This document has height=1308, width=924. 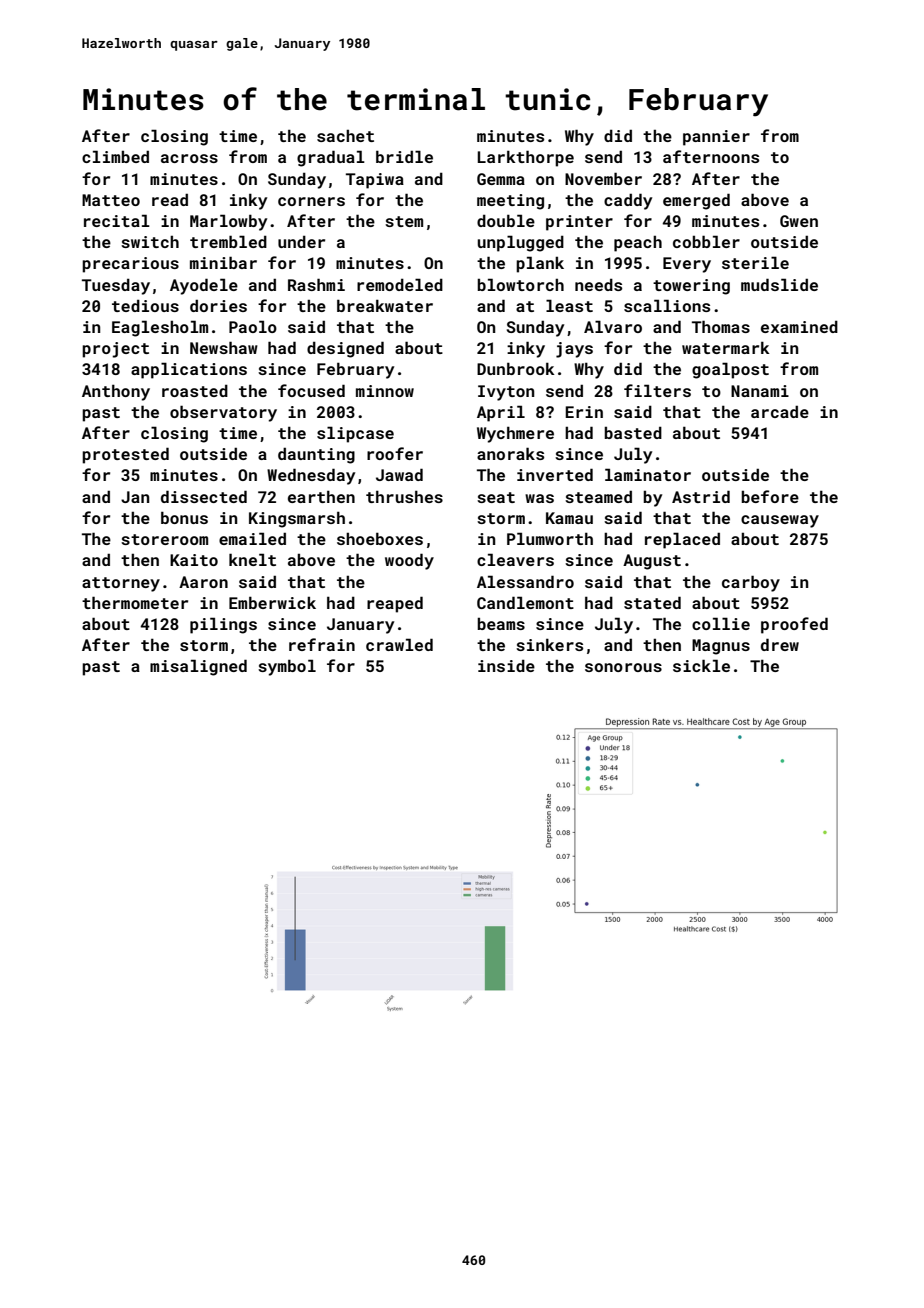 I want to click on Gemma, so click(x=501, y=179).
